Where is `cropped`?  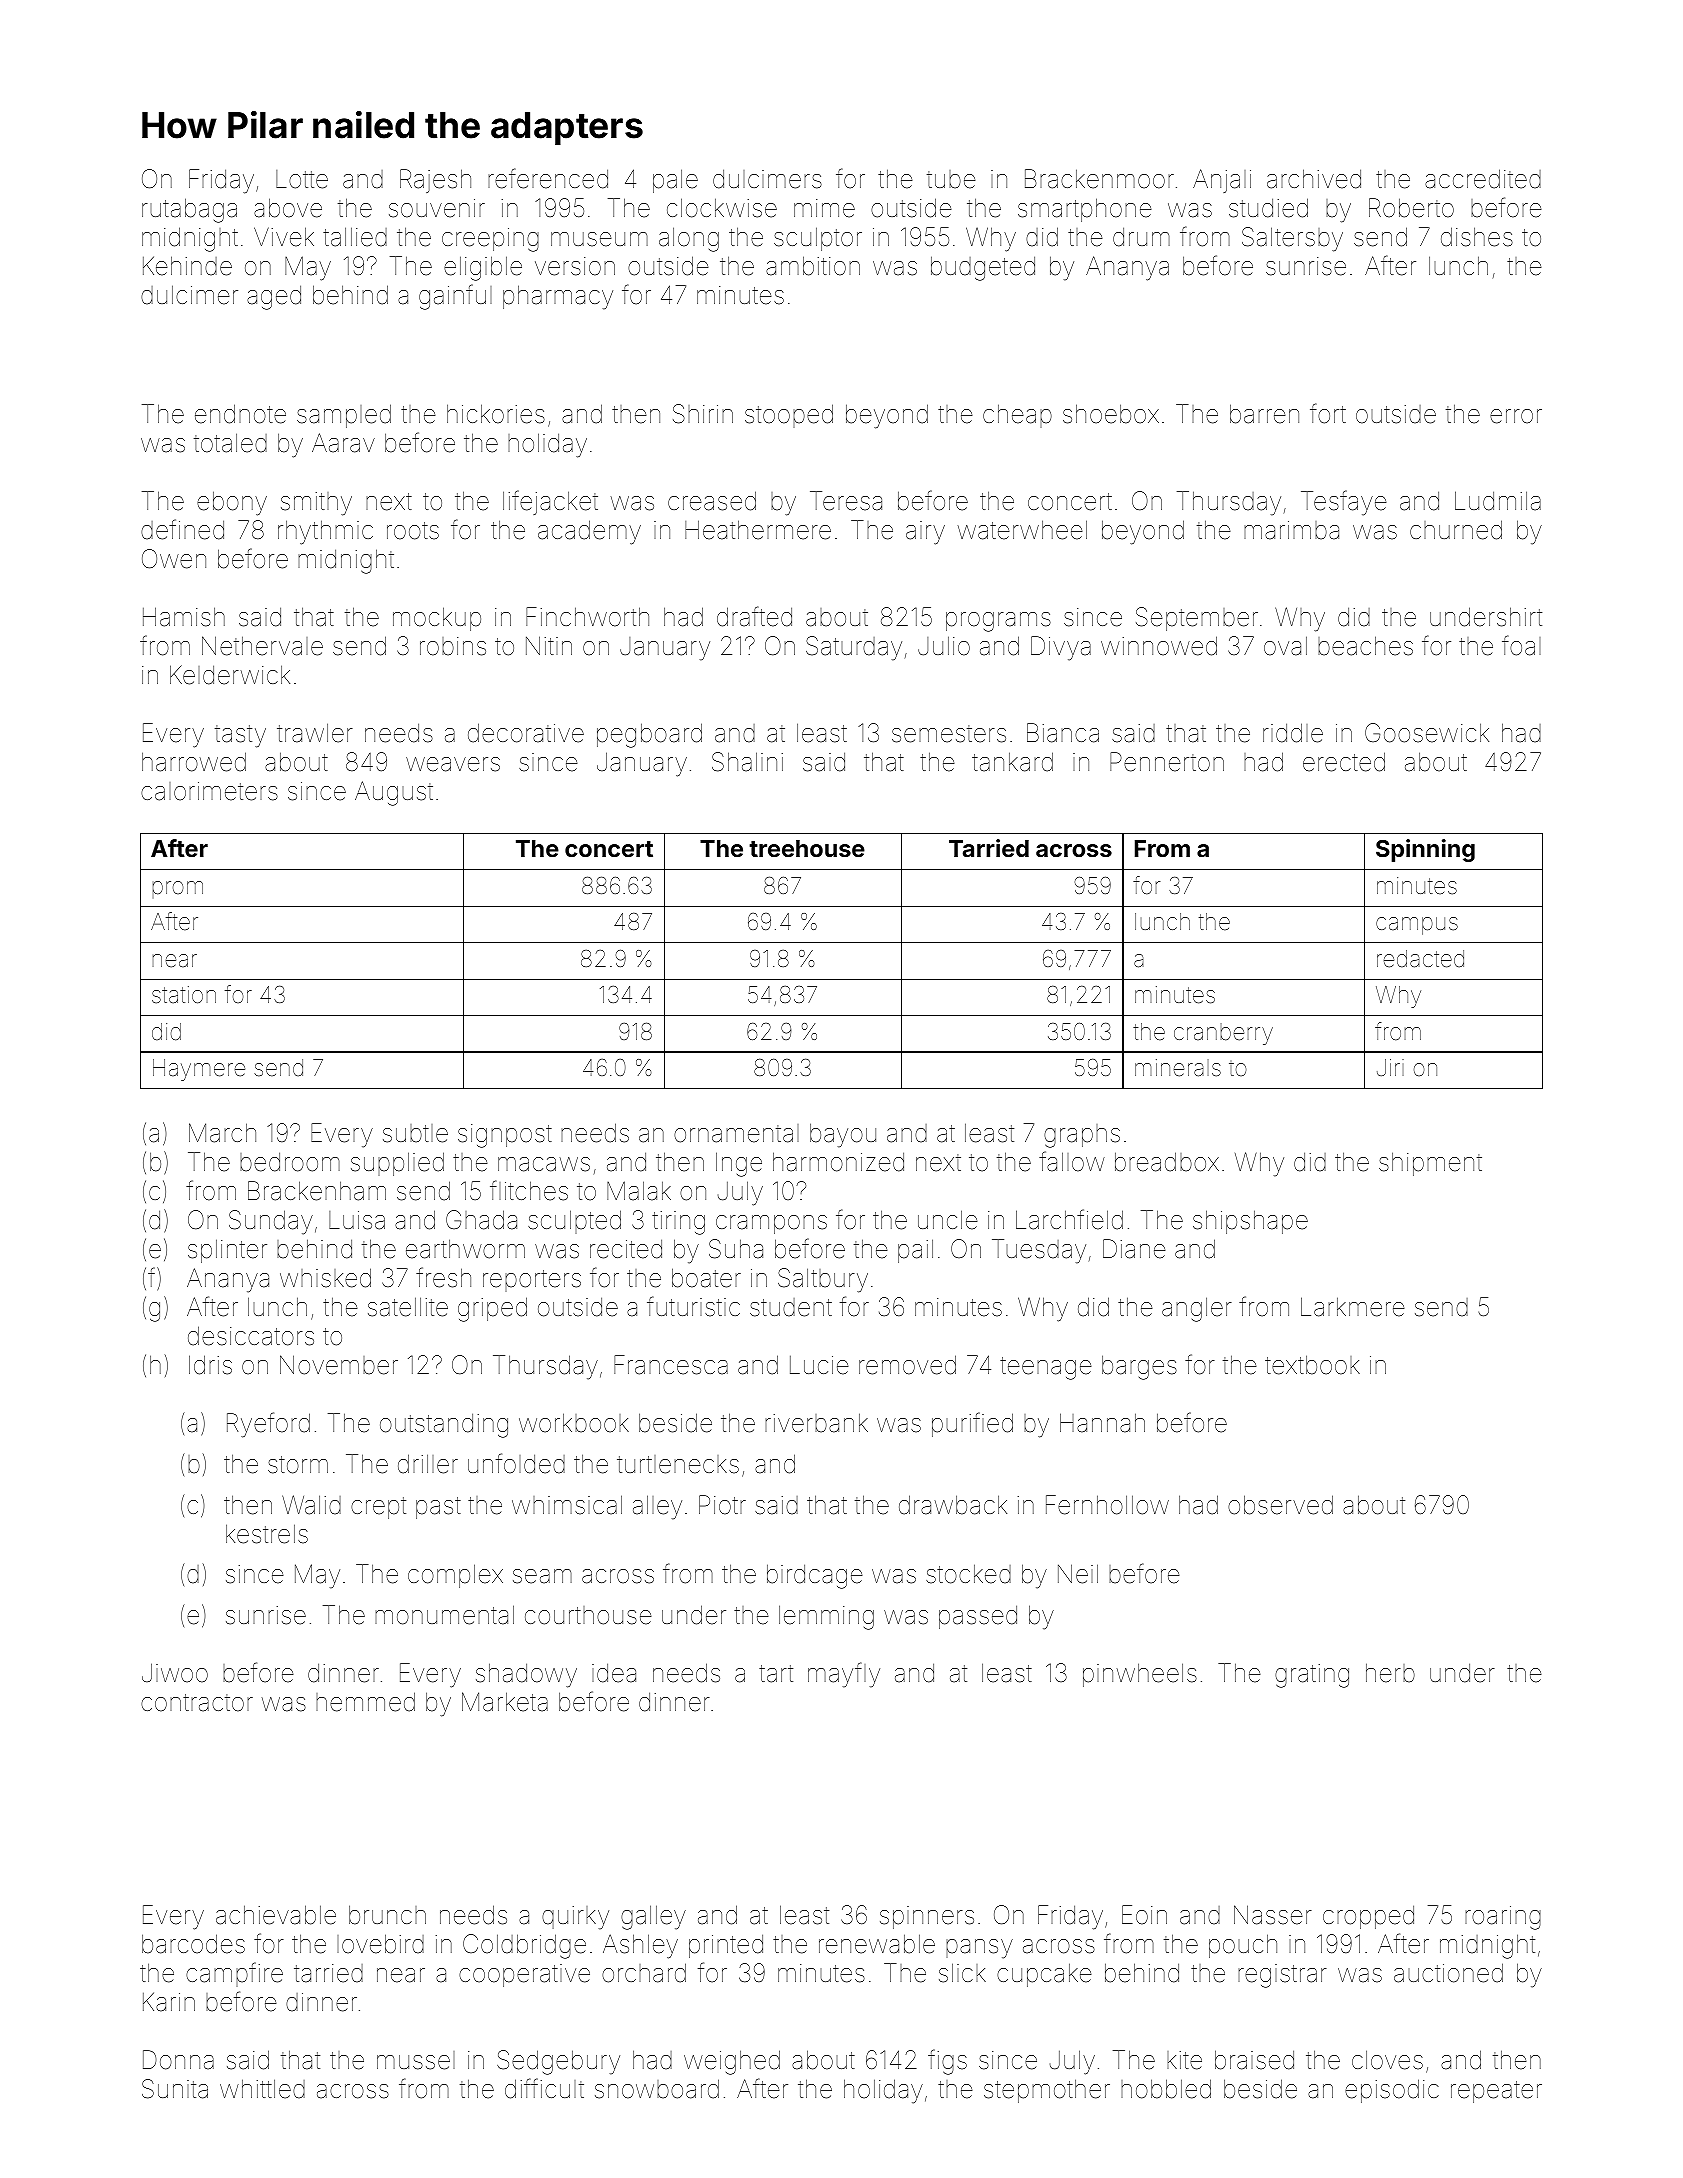
cropped is located at coordinates (1368, 1917).
